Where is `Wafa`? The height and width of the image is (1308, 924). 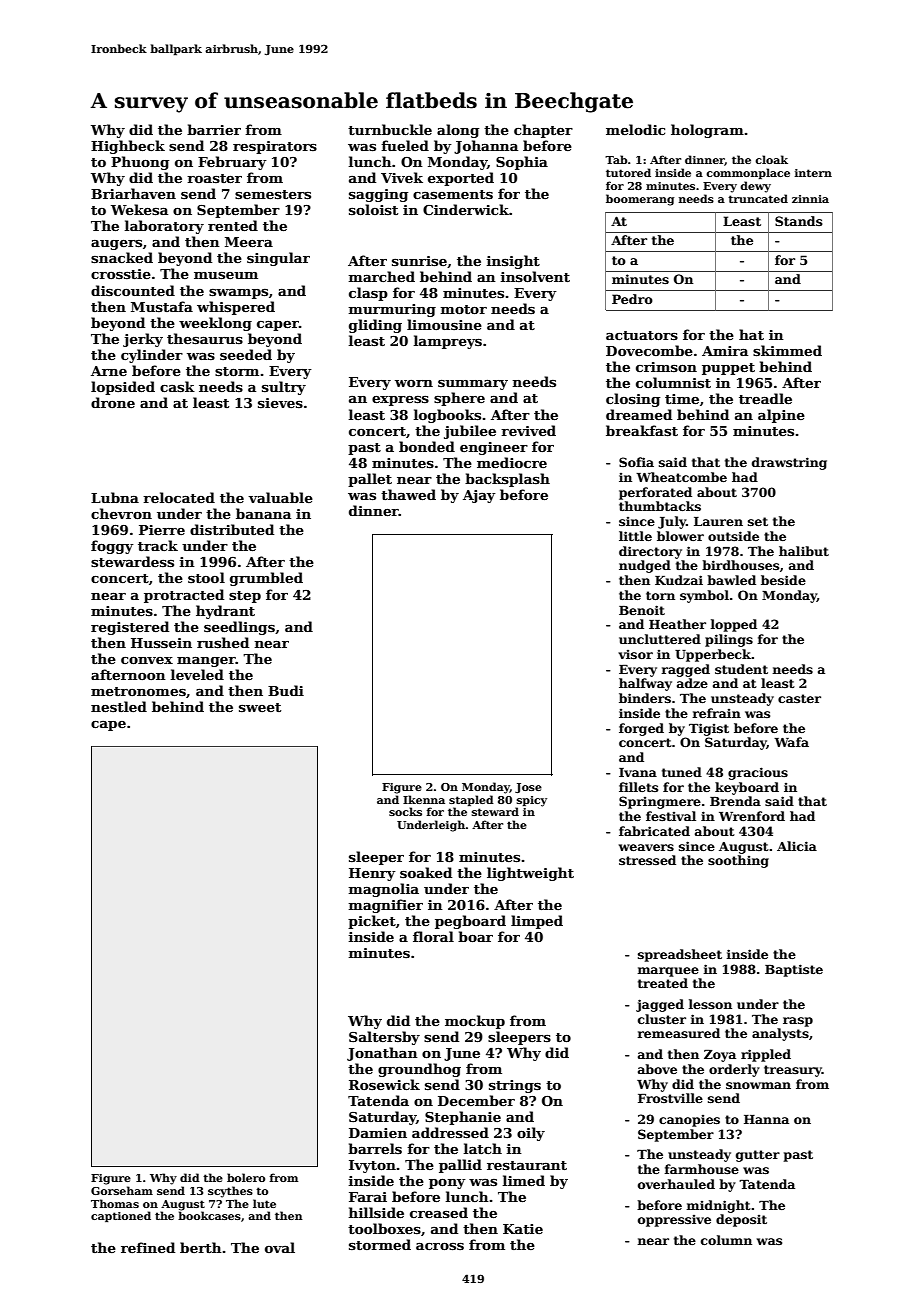
Wafa is located at coordinates (791, 742).
